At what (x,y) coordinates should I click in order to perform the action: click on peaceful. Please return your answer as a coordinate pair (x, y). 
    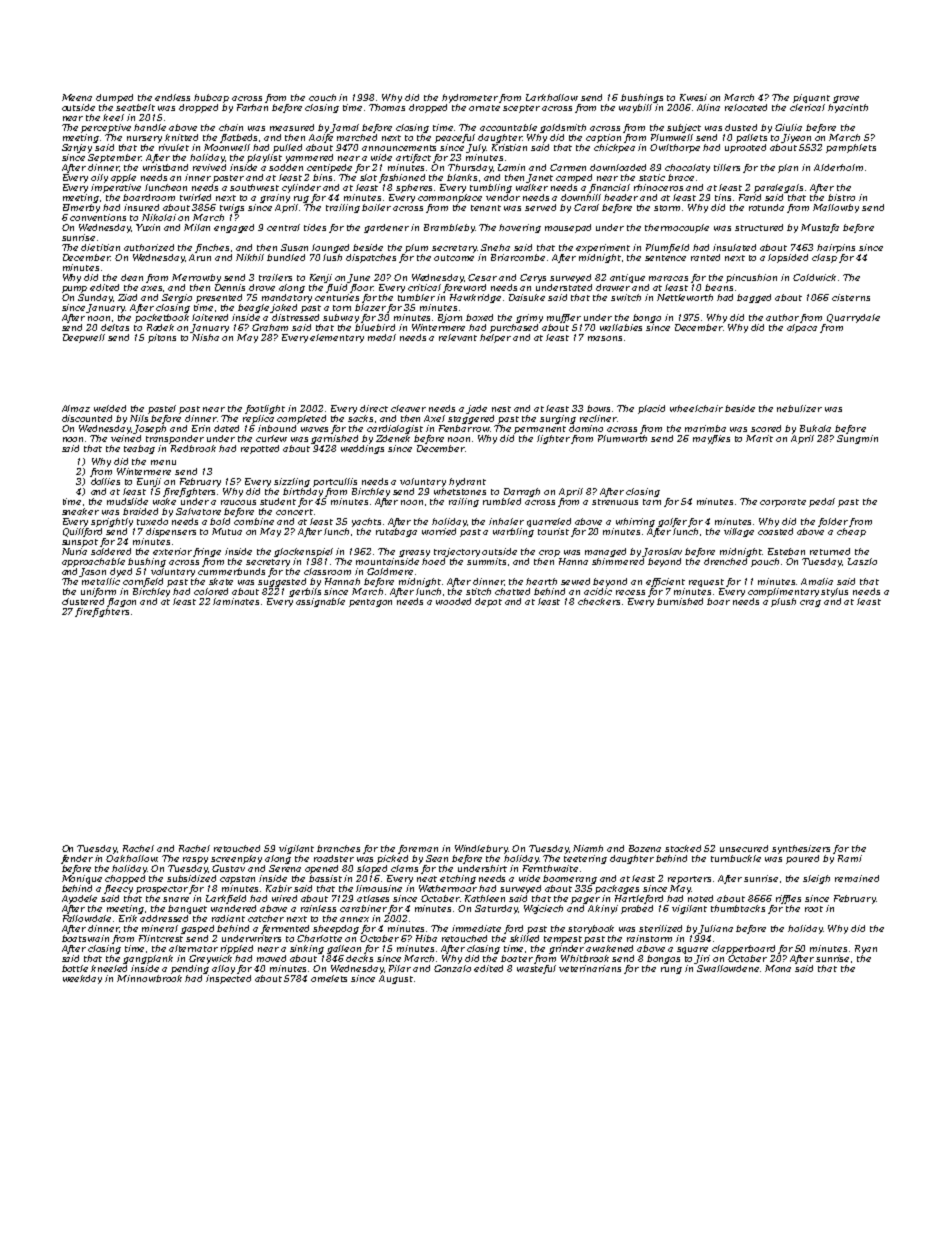
    Looking at the image, I should click on (455, 138).
